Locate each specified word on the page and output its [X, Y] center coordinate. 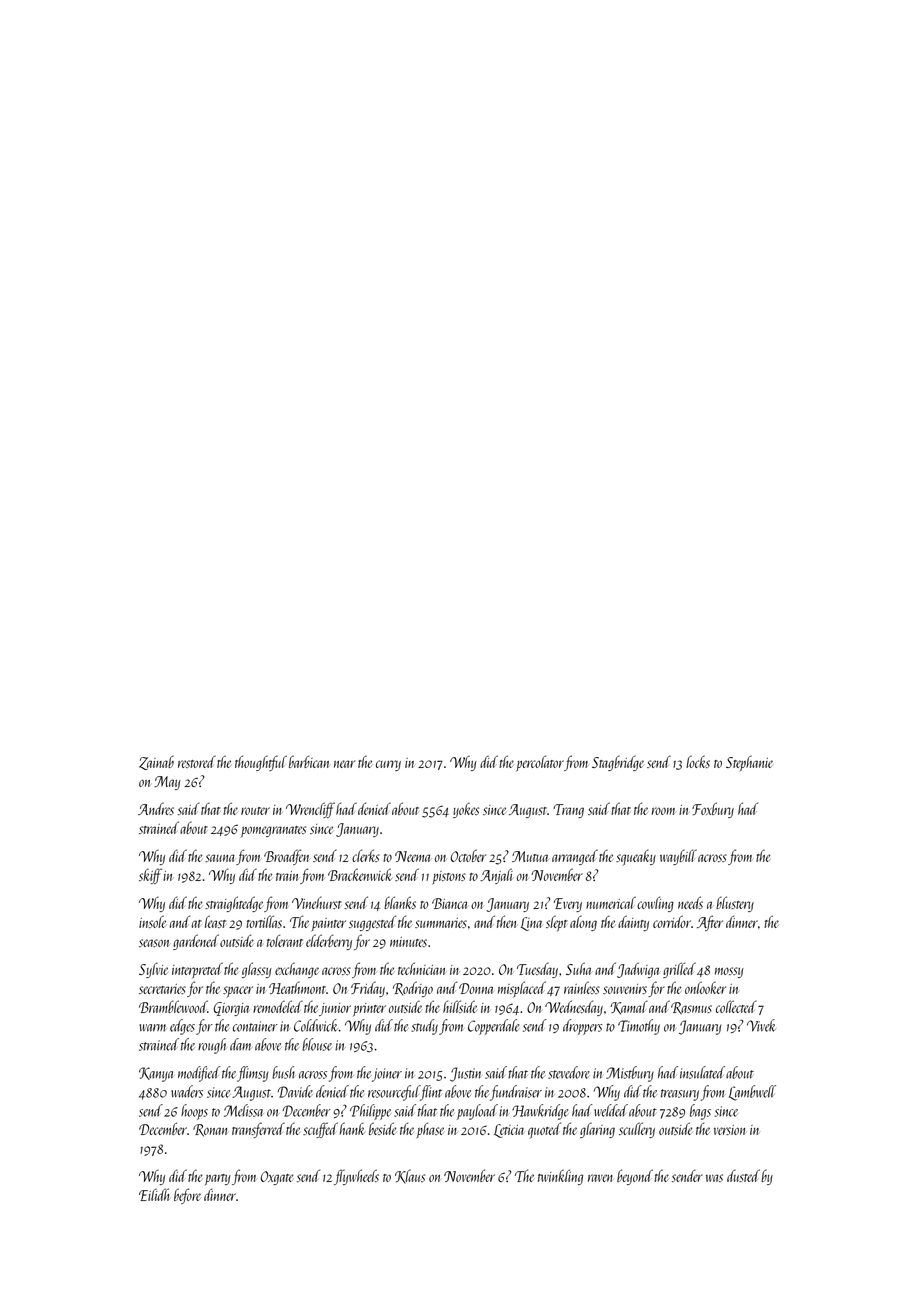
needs [690, 902]
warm [152, 1028]
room [663, 811]
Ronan [210, 1130]
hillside [460, 1006]
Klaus [410, 1176]
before [187, 1196]
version [729, 1130]
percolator [540, 763]
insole [152, 921]
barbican [309, 761]
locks [698, 761]
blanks [400, 902]
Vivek [761, 1025]
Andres [156, 809]
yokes [466, 810]
